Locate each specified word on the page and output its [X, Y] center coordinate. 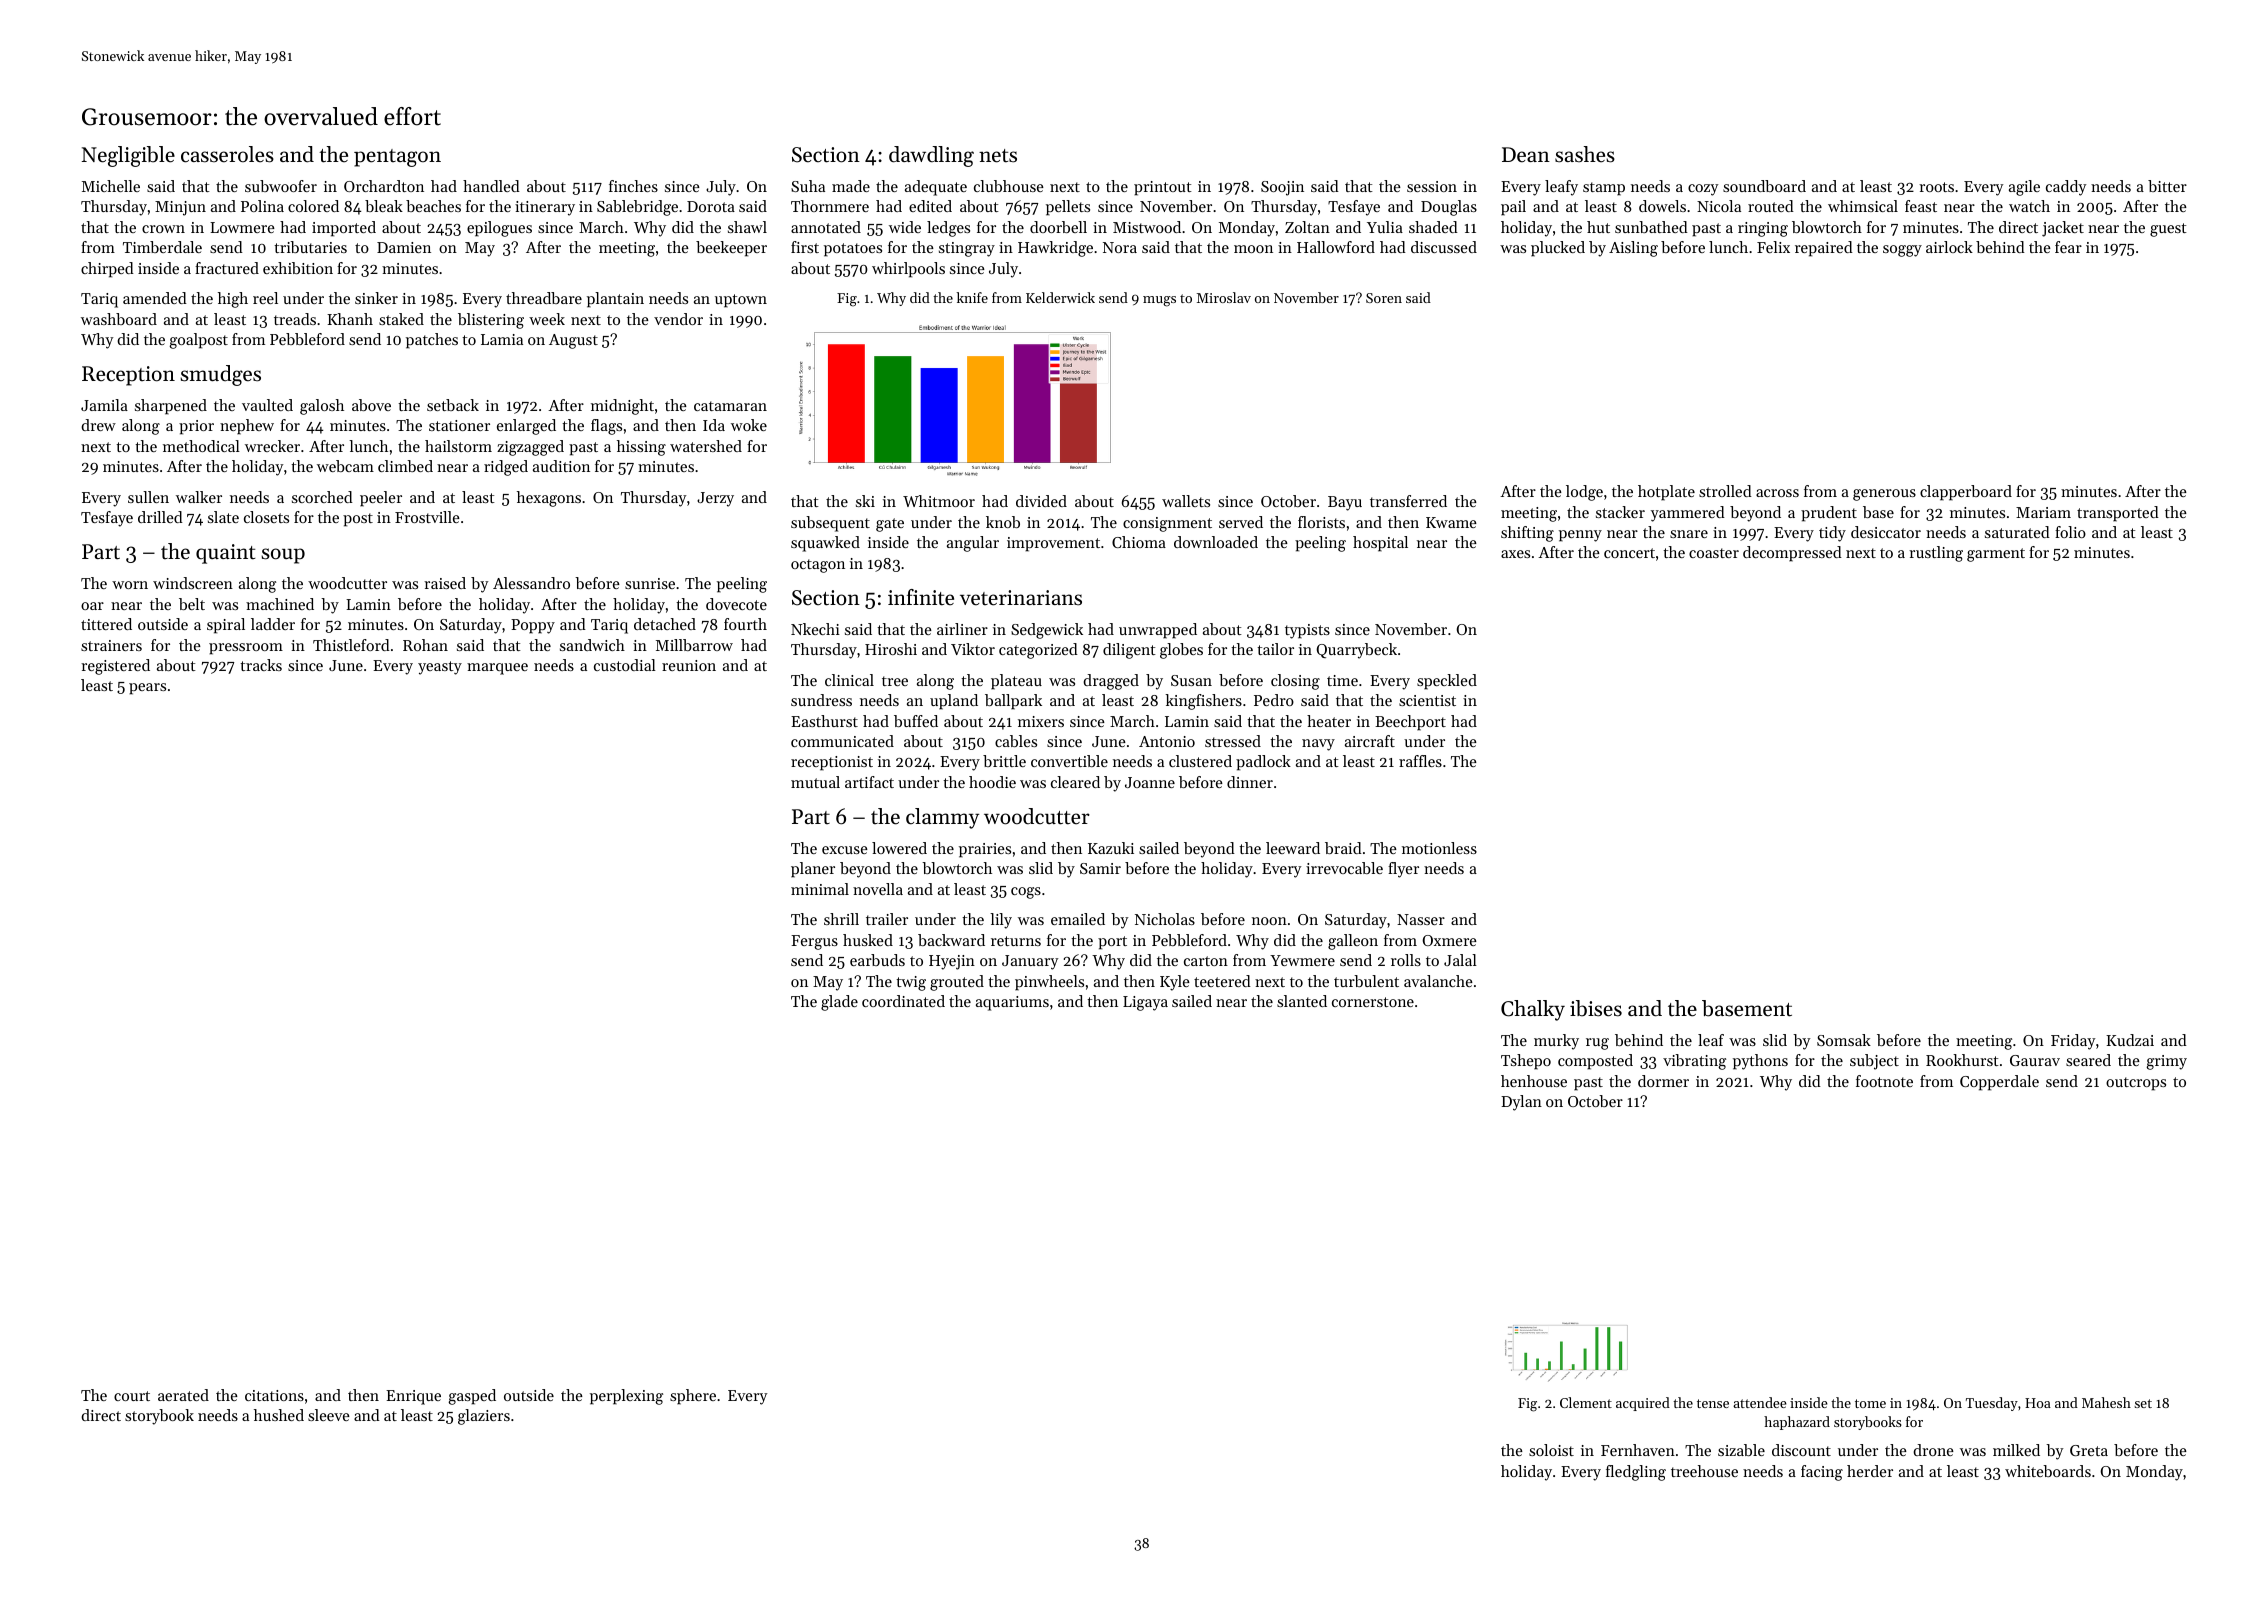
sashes [1585, 154]
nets [998, 156]
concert [1629, 553]
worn [130, 585]
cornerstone [1373, 1002]
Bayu [1345, 503]
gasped [472, 1397]
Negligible [128, 156]
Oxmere [1449, 940]
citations [274, 1395]
